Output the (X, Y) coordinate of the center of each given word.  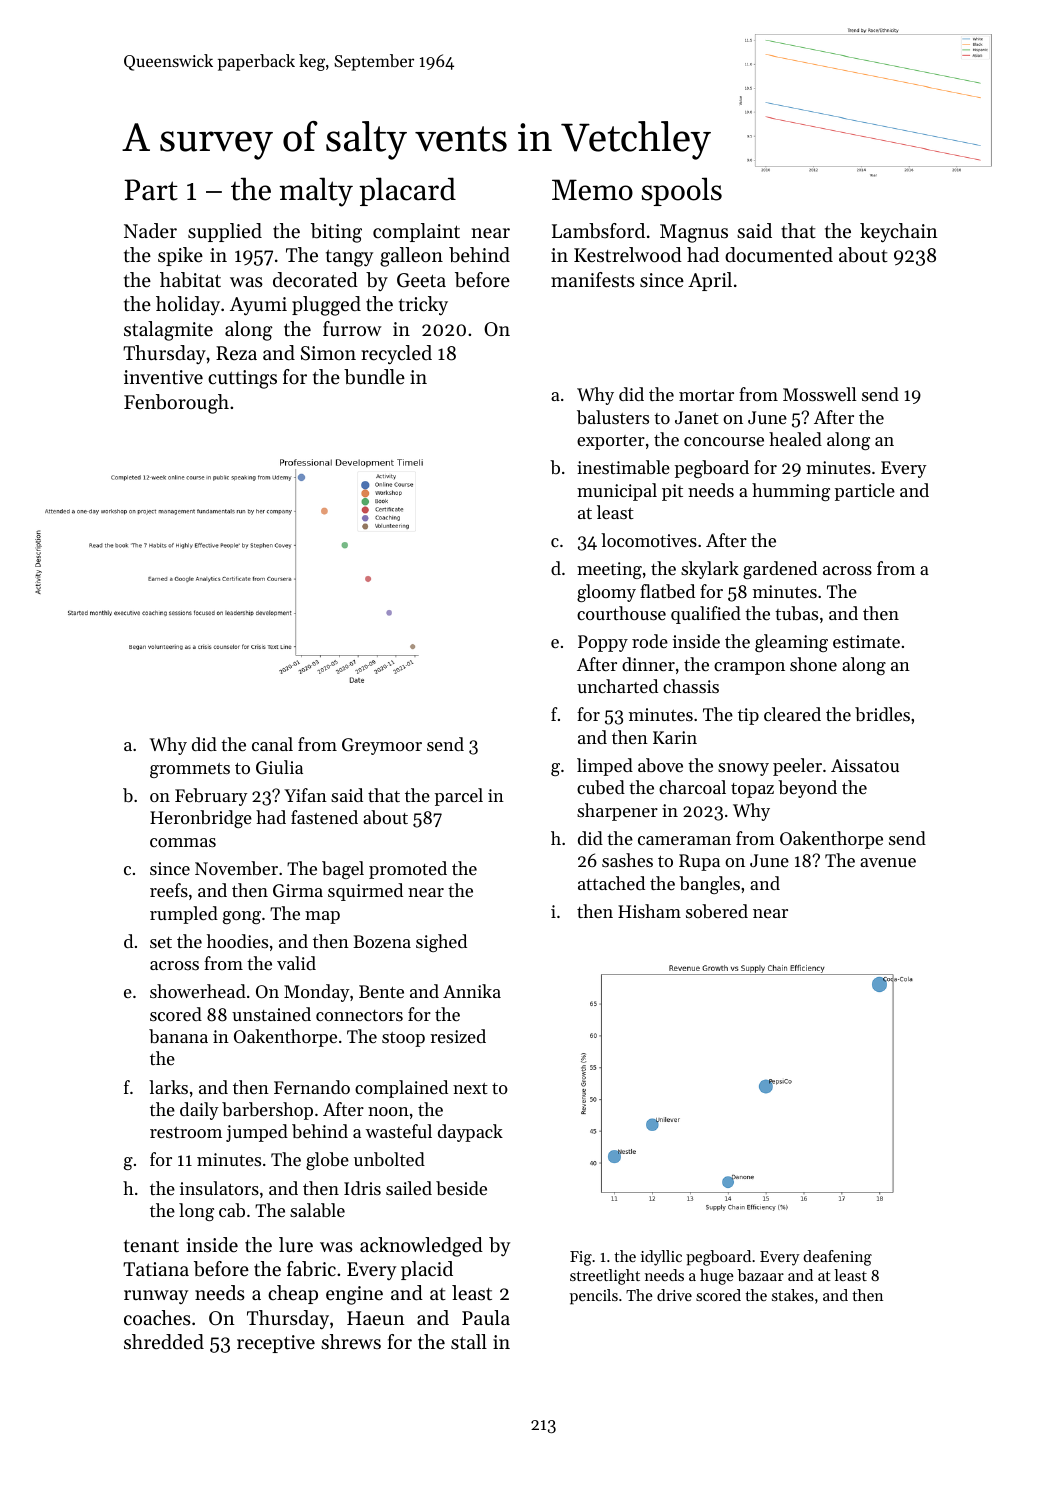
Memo (592, 190)
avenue (888, 862)
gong (242, 917)
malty (316, 192)
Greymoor (382, 746)
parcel (459, 797)
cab (232, 1210)
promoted (408, 870)
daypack (470, 1133)
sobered (717, 911)
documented (779, 255)
